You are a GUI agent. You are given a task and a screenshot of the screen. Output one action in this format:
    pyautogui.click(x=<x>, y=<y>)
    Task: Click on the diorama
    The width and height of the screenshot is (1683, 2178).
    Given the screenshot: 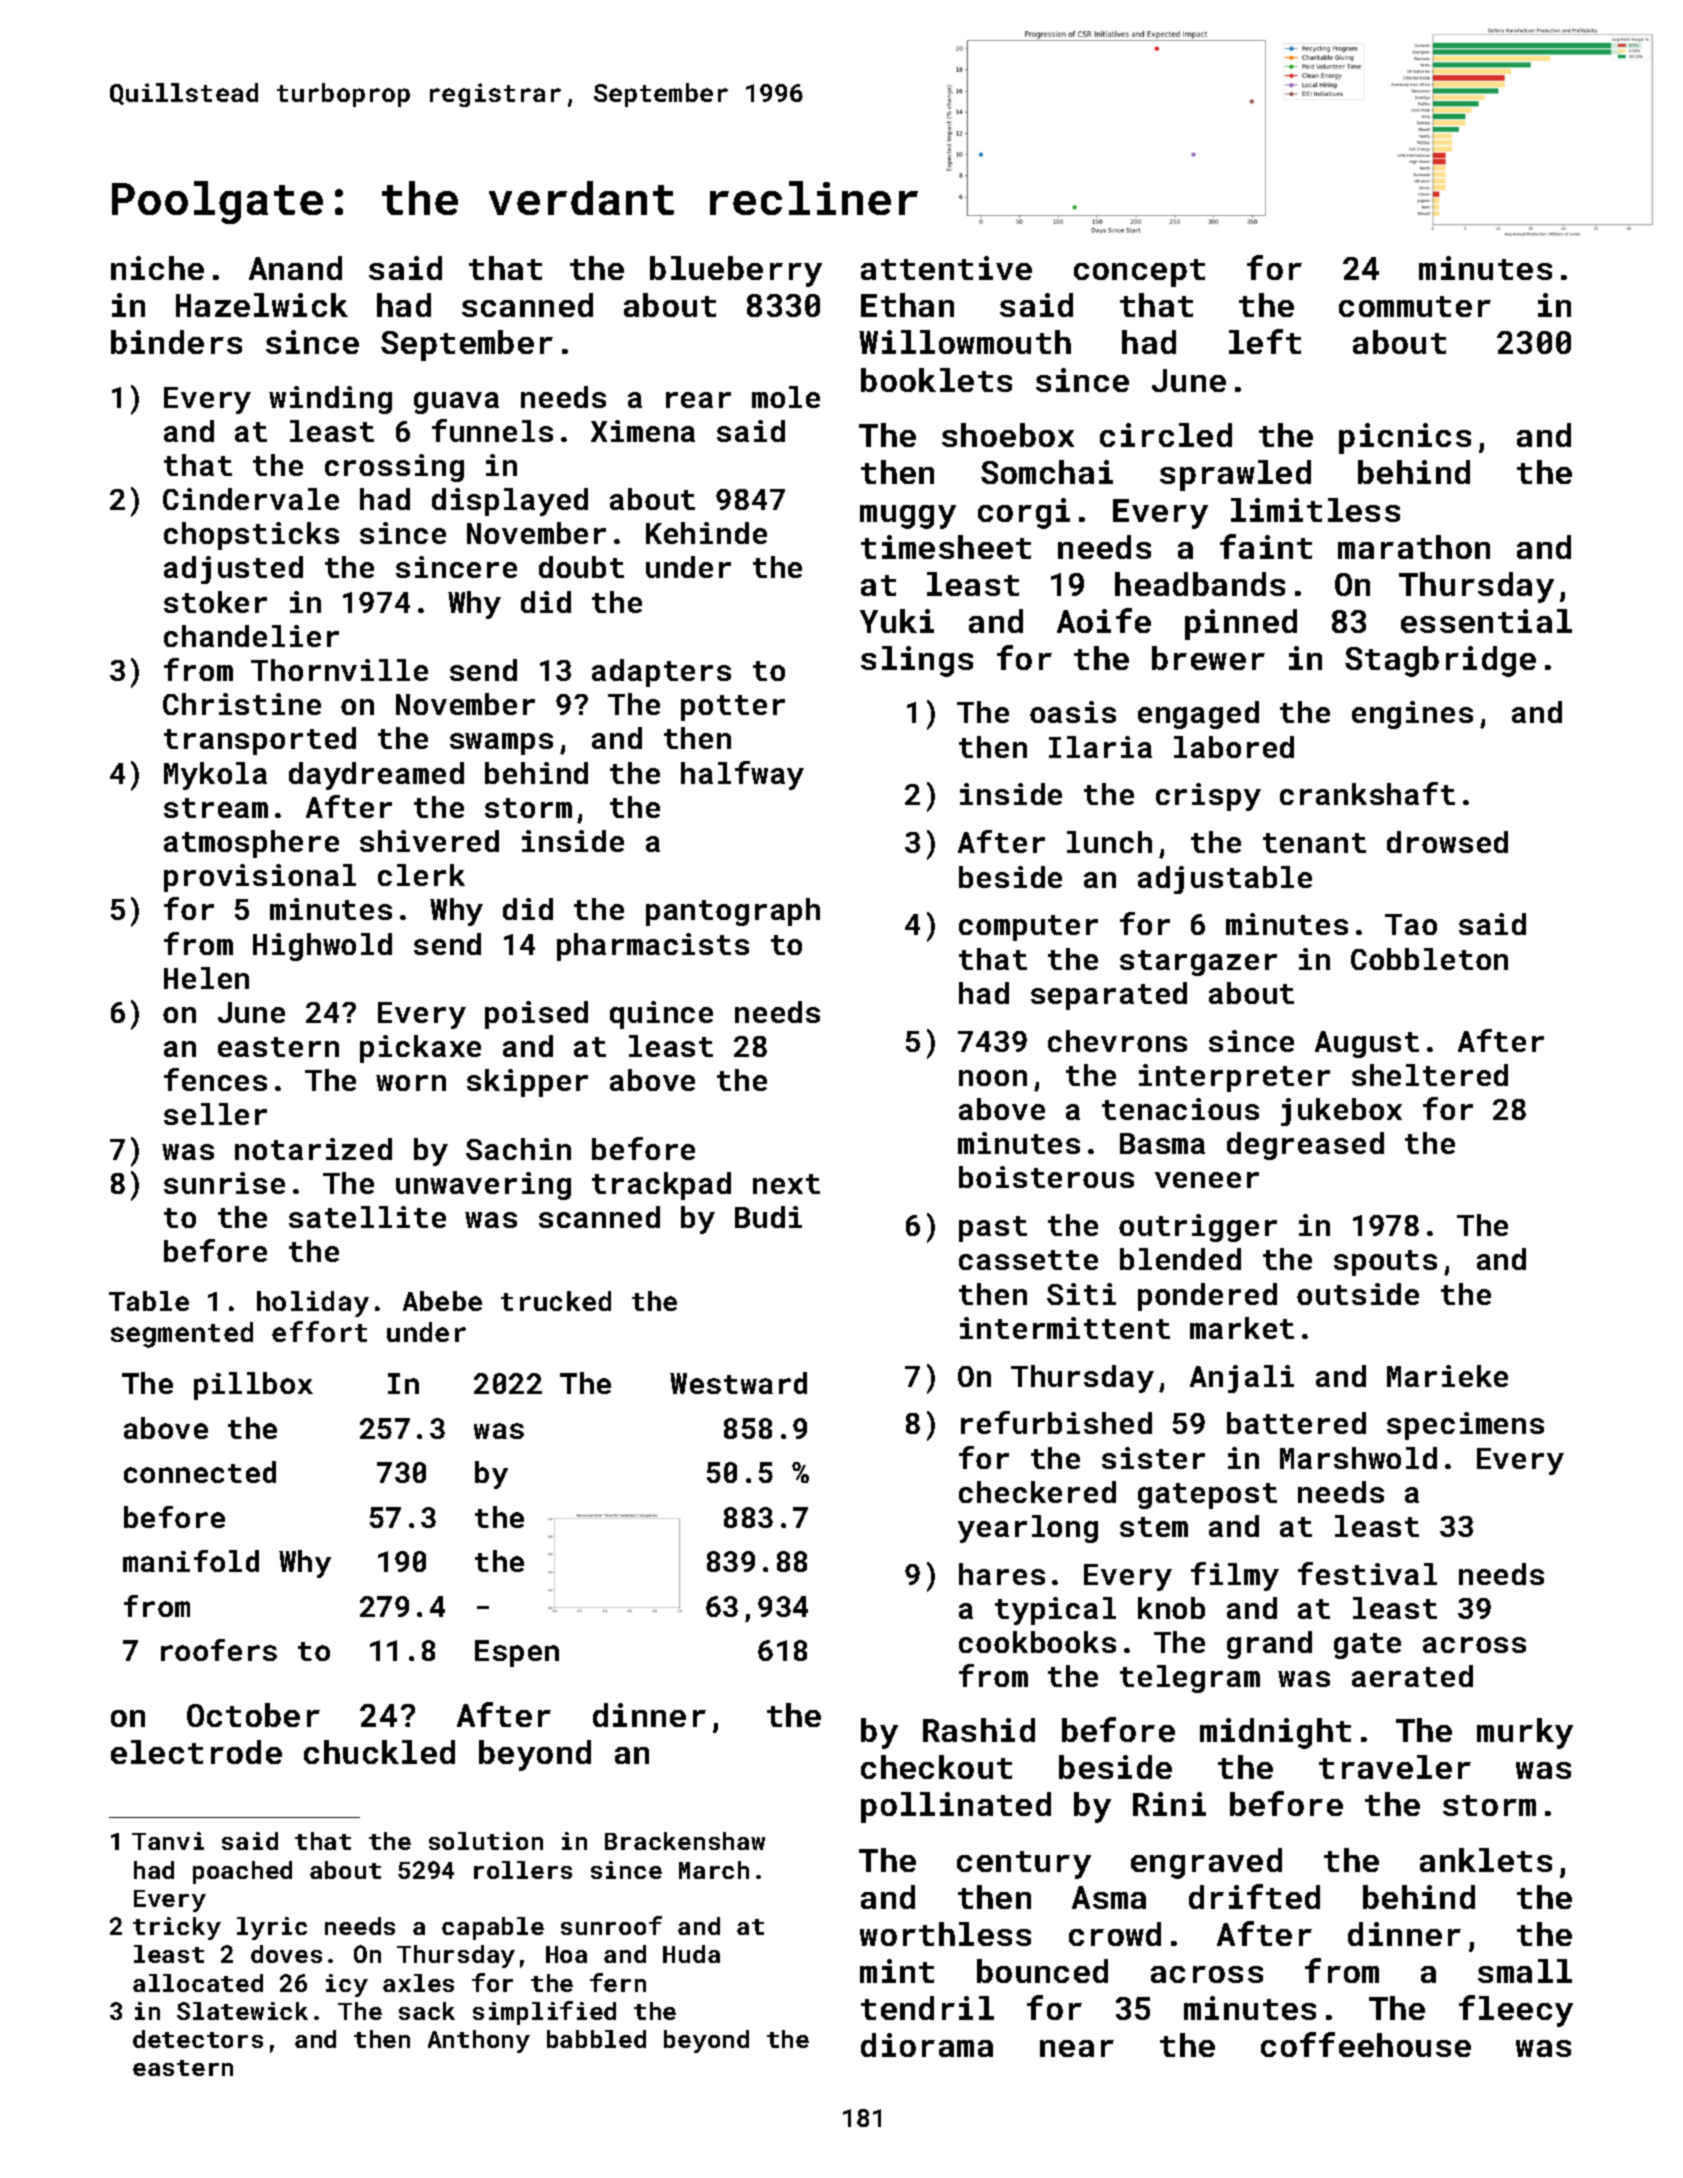 What is the action you would take?
    pyautogui.click(x=927, y=2045)
